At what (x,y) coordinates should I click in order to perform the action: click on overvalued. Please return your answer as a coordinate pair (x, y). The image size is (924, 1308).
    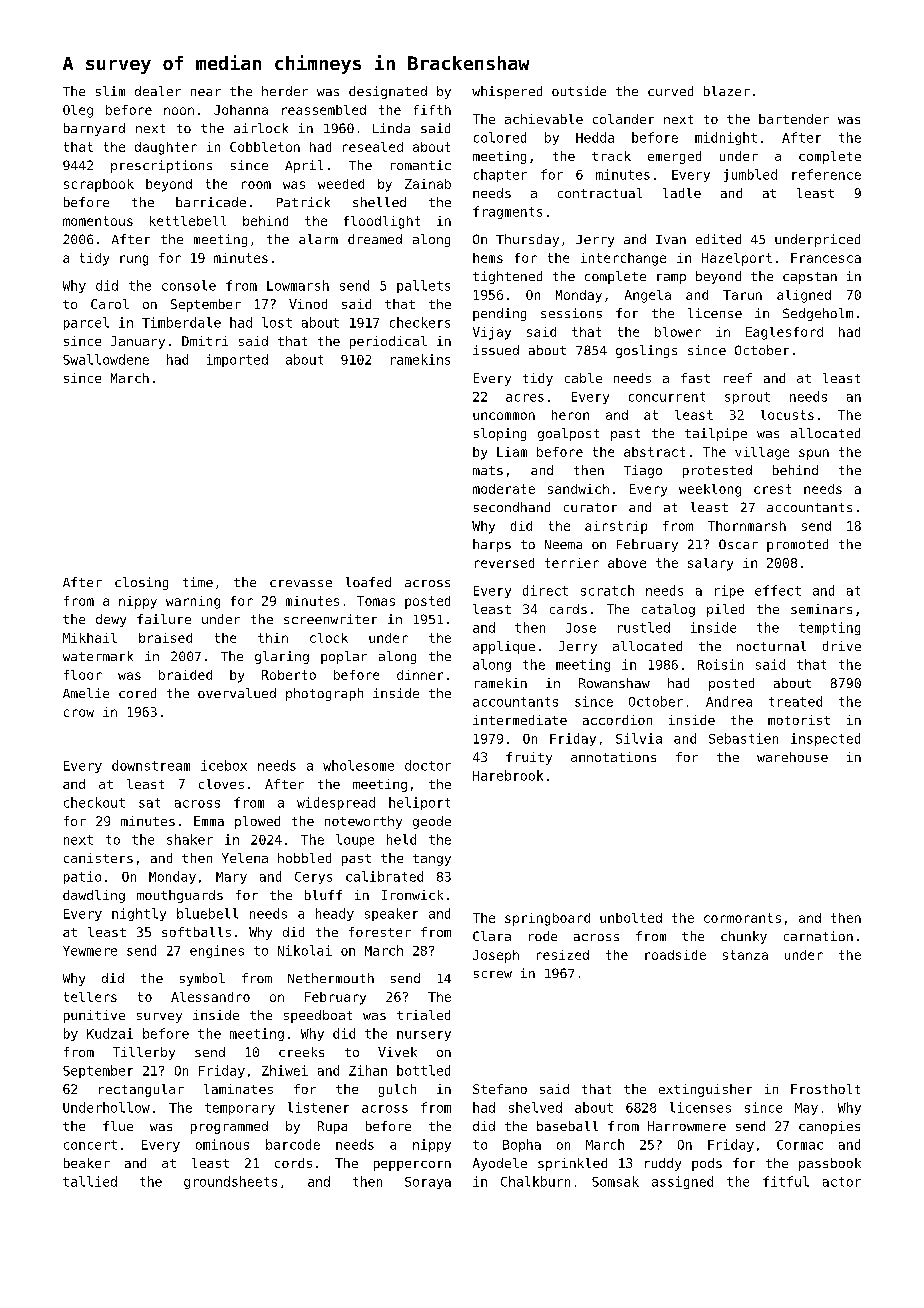
    Looking at the image, I should click on (237, 693).
